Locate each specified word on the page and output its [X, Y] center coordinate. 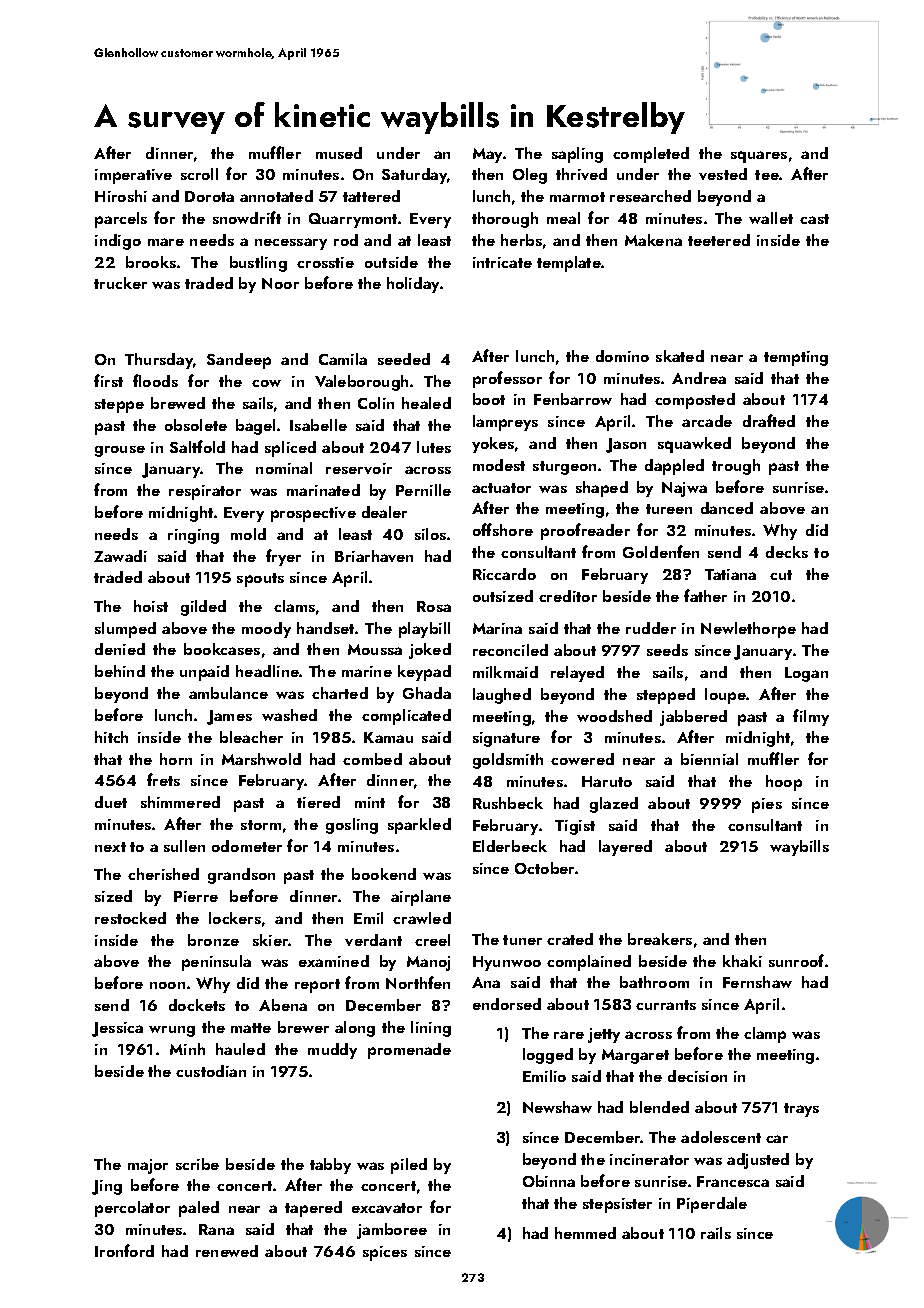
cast [814, 219]
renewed [227, 1251]
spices [385, 1253]
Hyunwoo [507, 963]
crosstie [325, 262]
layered [625, 848]
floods [155, 380]
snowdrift [247, 217]
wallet [771, 218]
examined [334, 961]
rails [716, 1233]
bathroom [654, 982]
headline [267, 671]
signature [506, 739]
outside [391, 262]
